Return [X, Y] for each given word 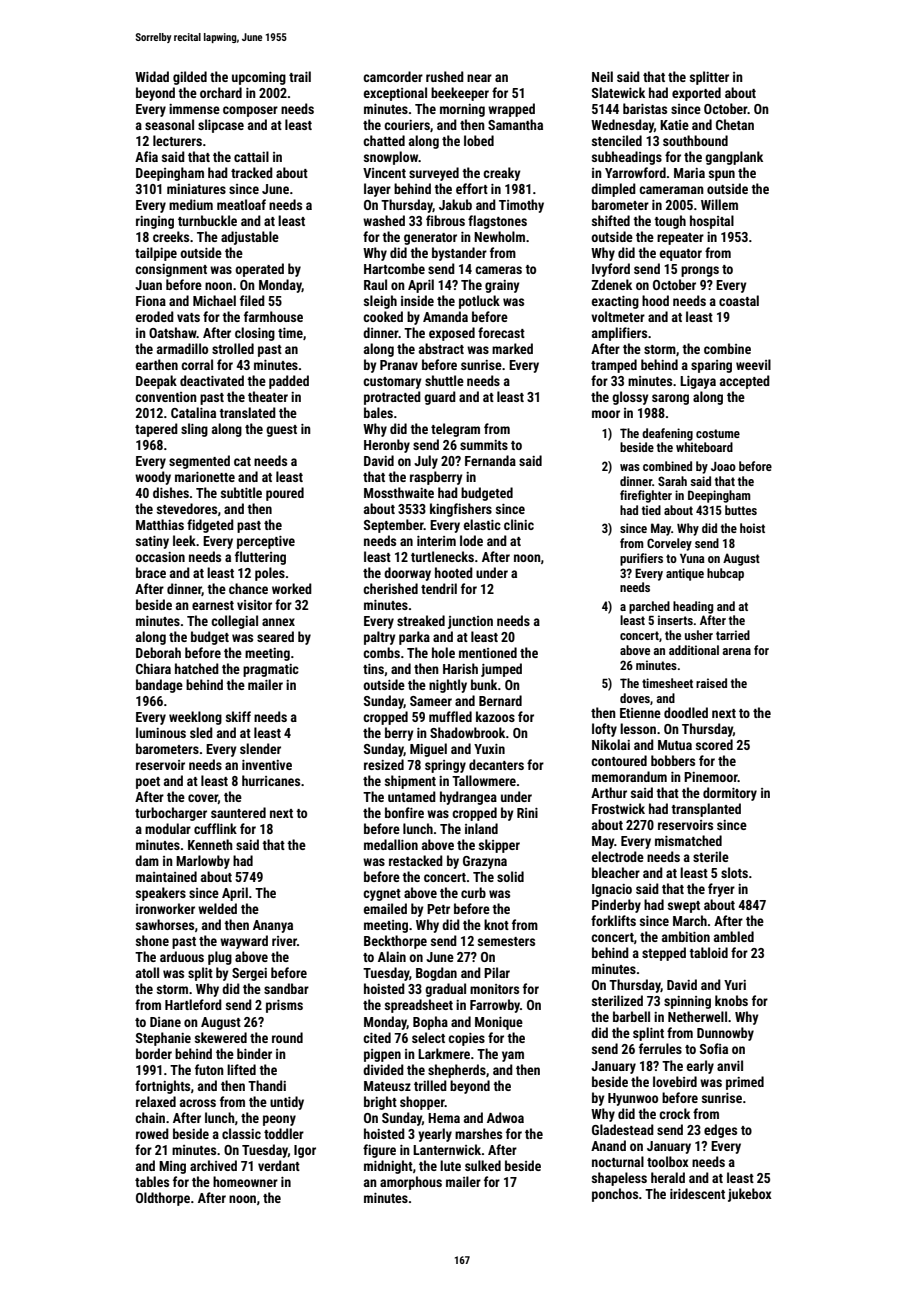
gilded [190, 78]
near [479, 78]
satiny [152, 542]
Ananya [273, 926]
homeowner [245, 1181]
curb [473, 892]
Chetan [735, 124]
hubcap [725, 574]
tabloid [708, 952]
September [394, 526]
